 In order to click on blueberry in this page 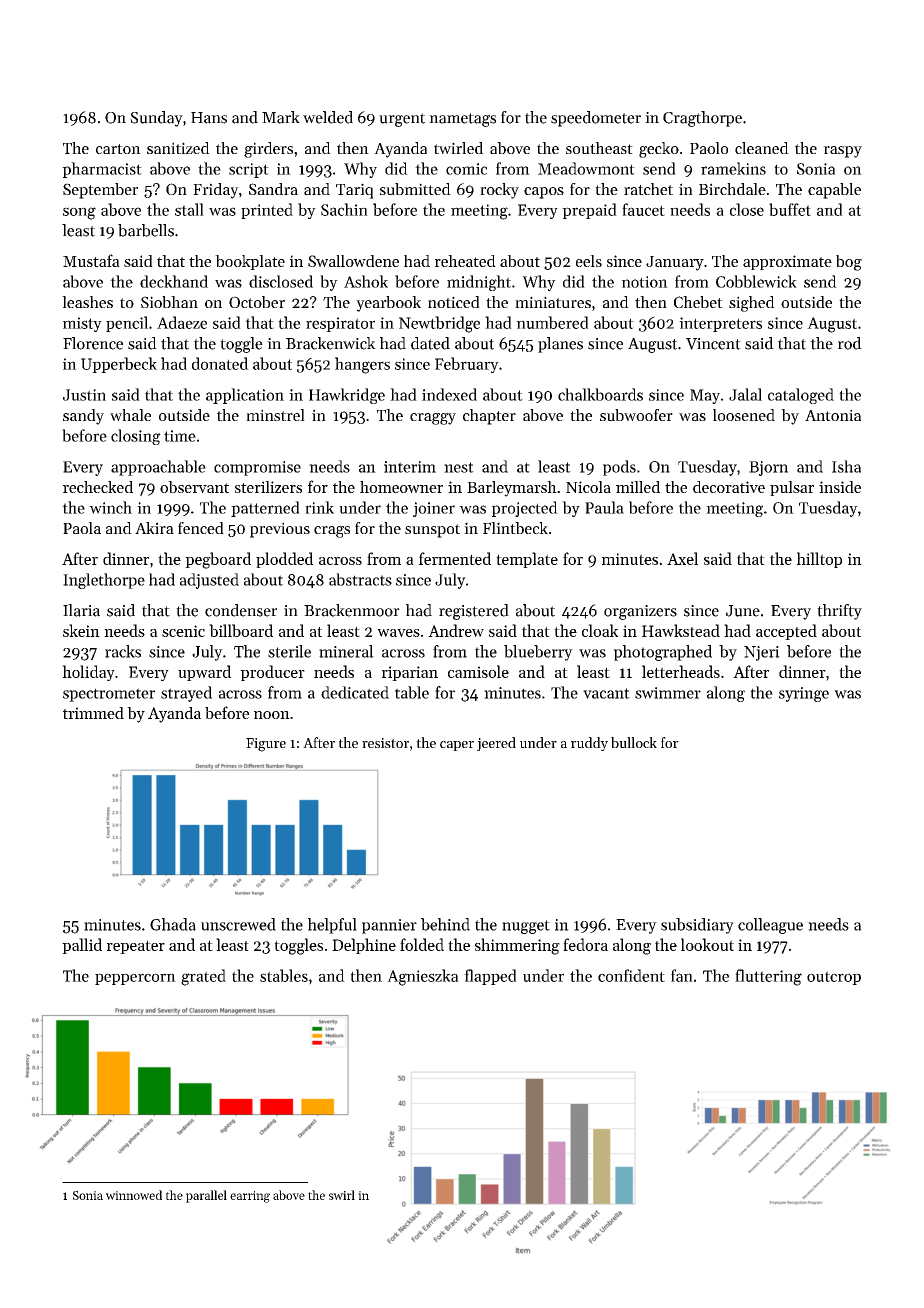, I will do `click(538, 653)`.
